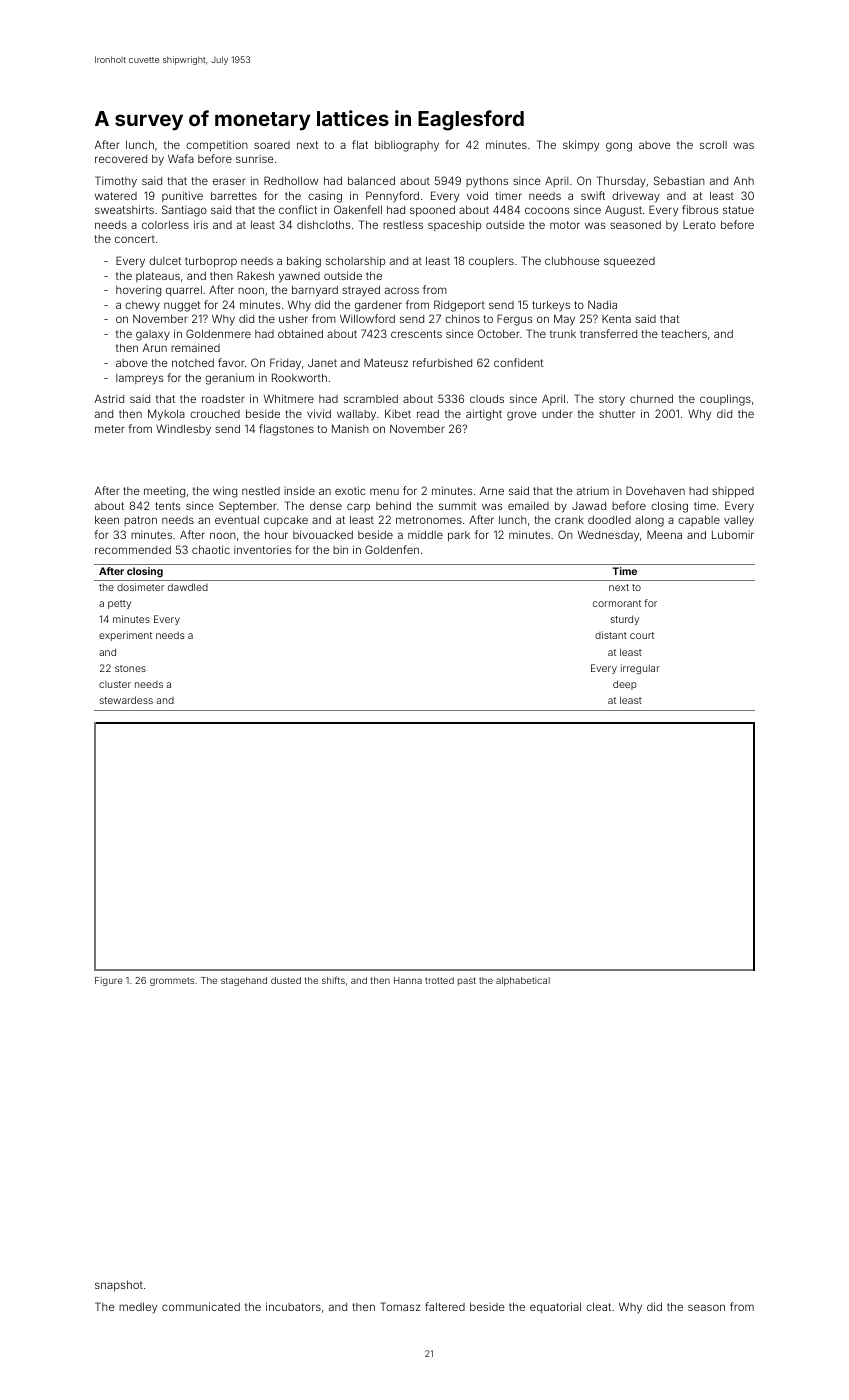 This screenshot has height=1400, width=849. I want to click on deep, so click(625, 685).
